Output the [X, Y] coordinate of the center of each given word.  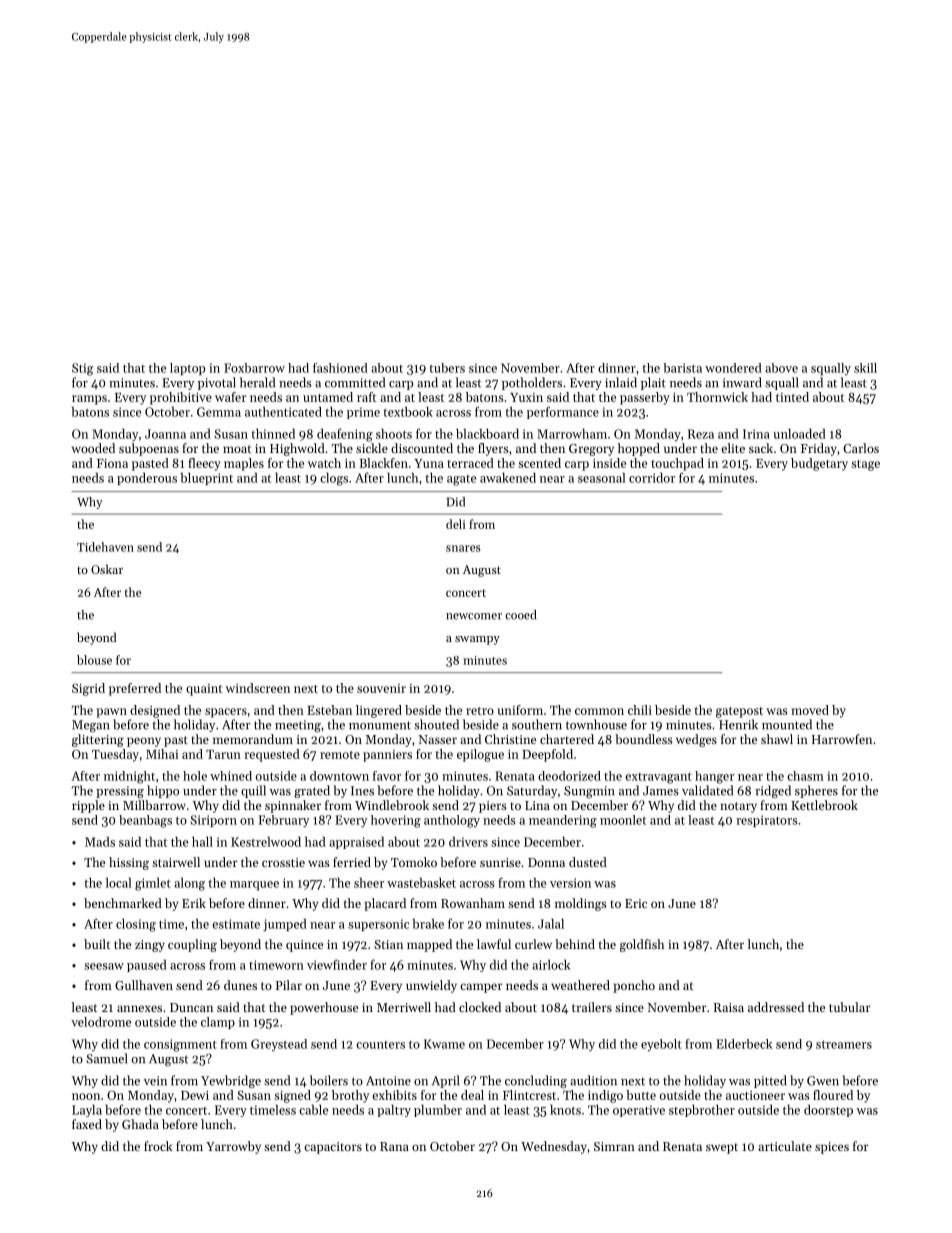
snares [463, 548]
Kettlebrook [824, 805]
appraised [356, 843]
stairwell [176, 862]
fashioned [340, 368]
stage [865, 465]
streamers [844, 1044]
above [781, 368]
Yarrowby [233, 1147]
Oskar [107, 569]
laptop [187, 369]
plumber [438, 1111]
